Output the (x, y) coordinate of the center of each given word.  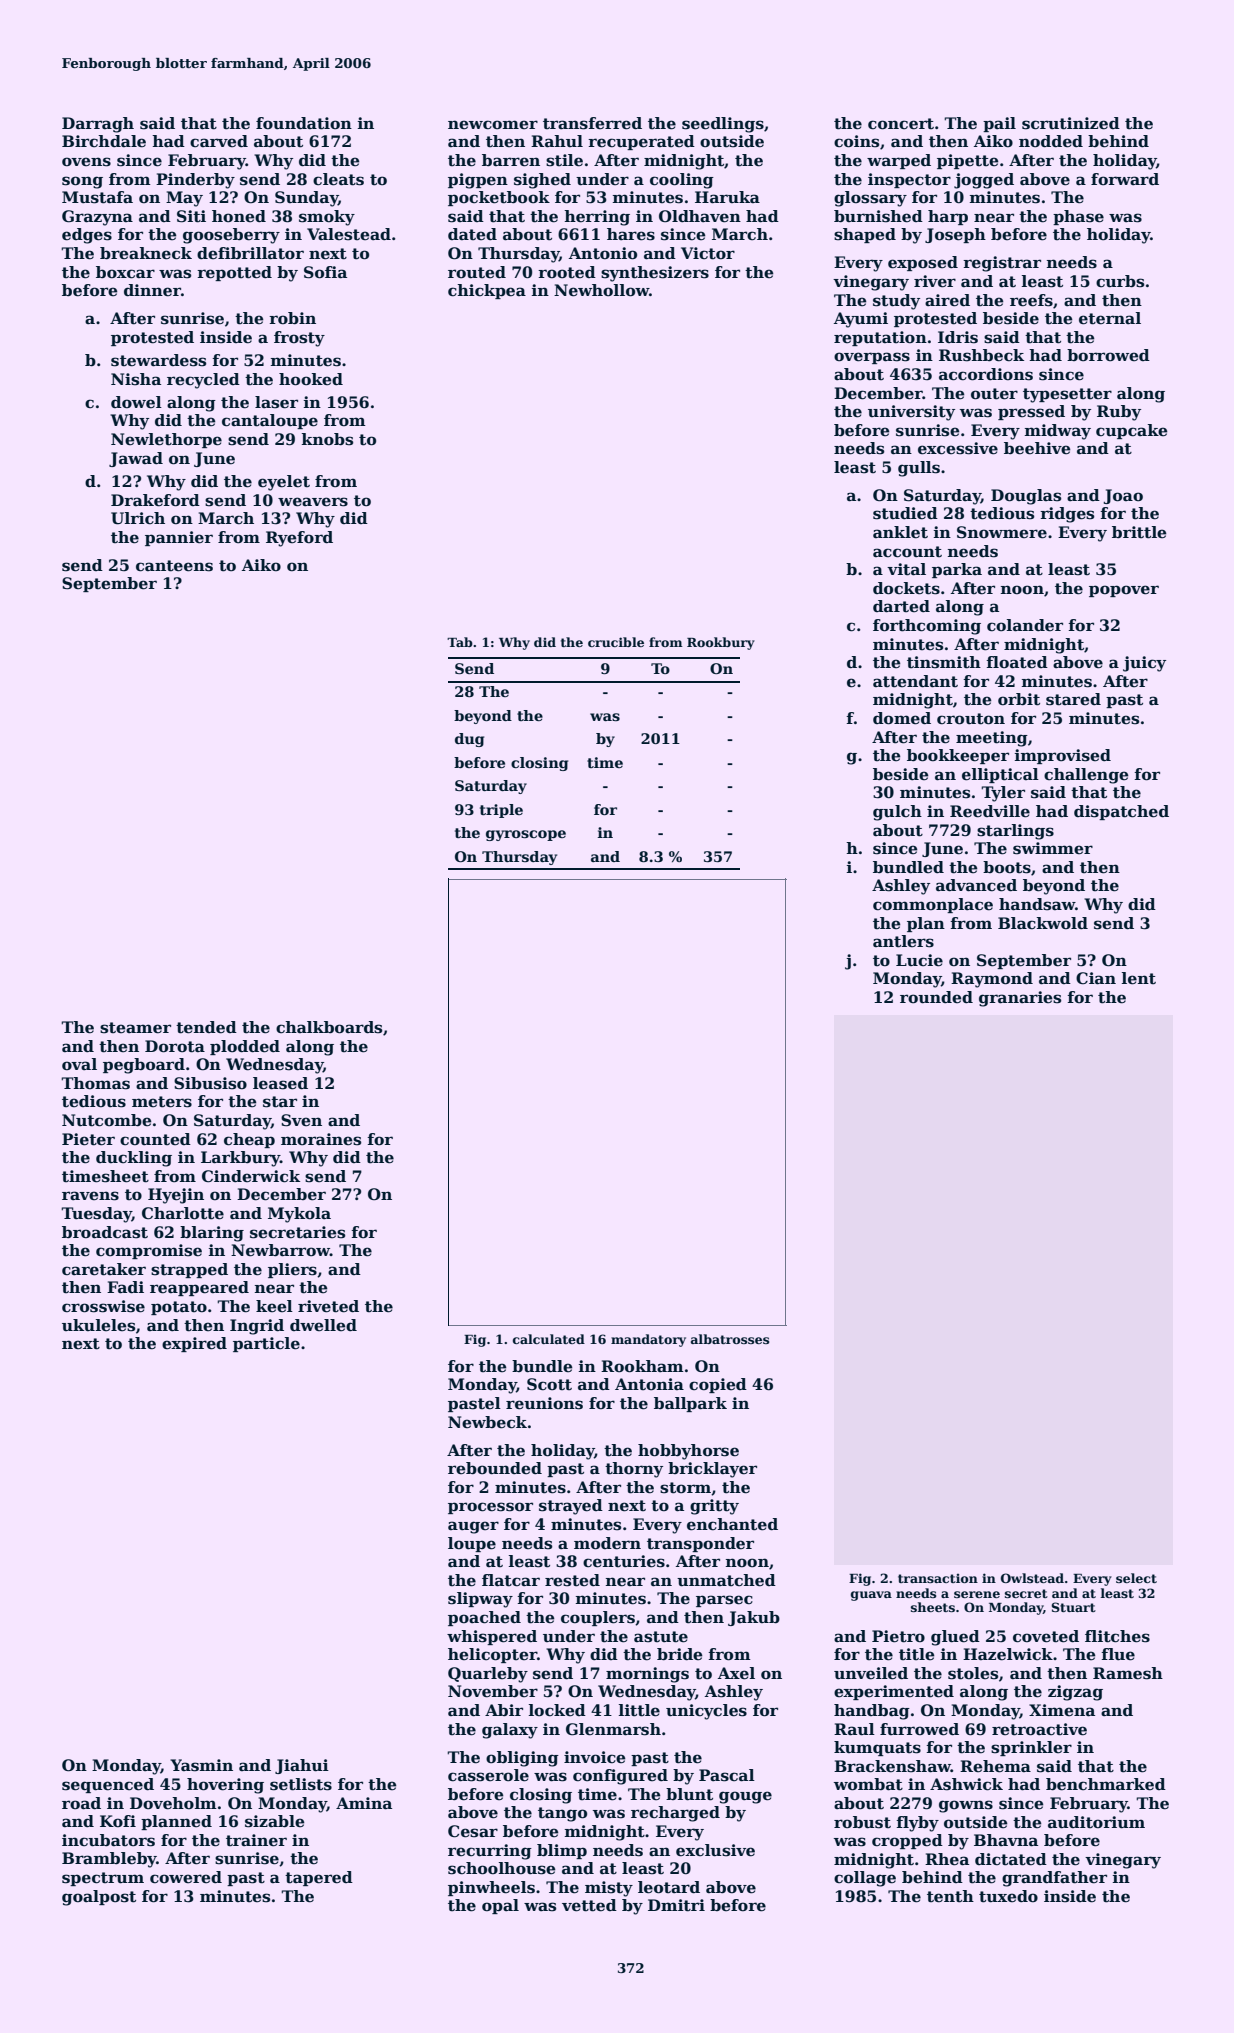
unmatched (726, 1580)
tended (206, 1027)
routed (477, 272)
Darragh (98, 125)
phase (1078, 217)
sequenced (108, 1785)
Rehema (995, 1766)
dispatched (1121, 812)
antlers (903, 941)
